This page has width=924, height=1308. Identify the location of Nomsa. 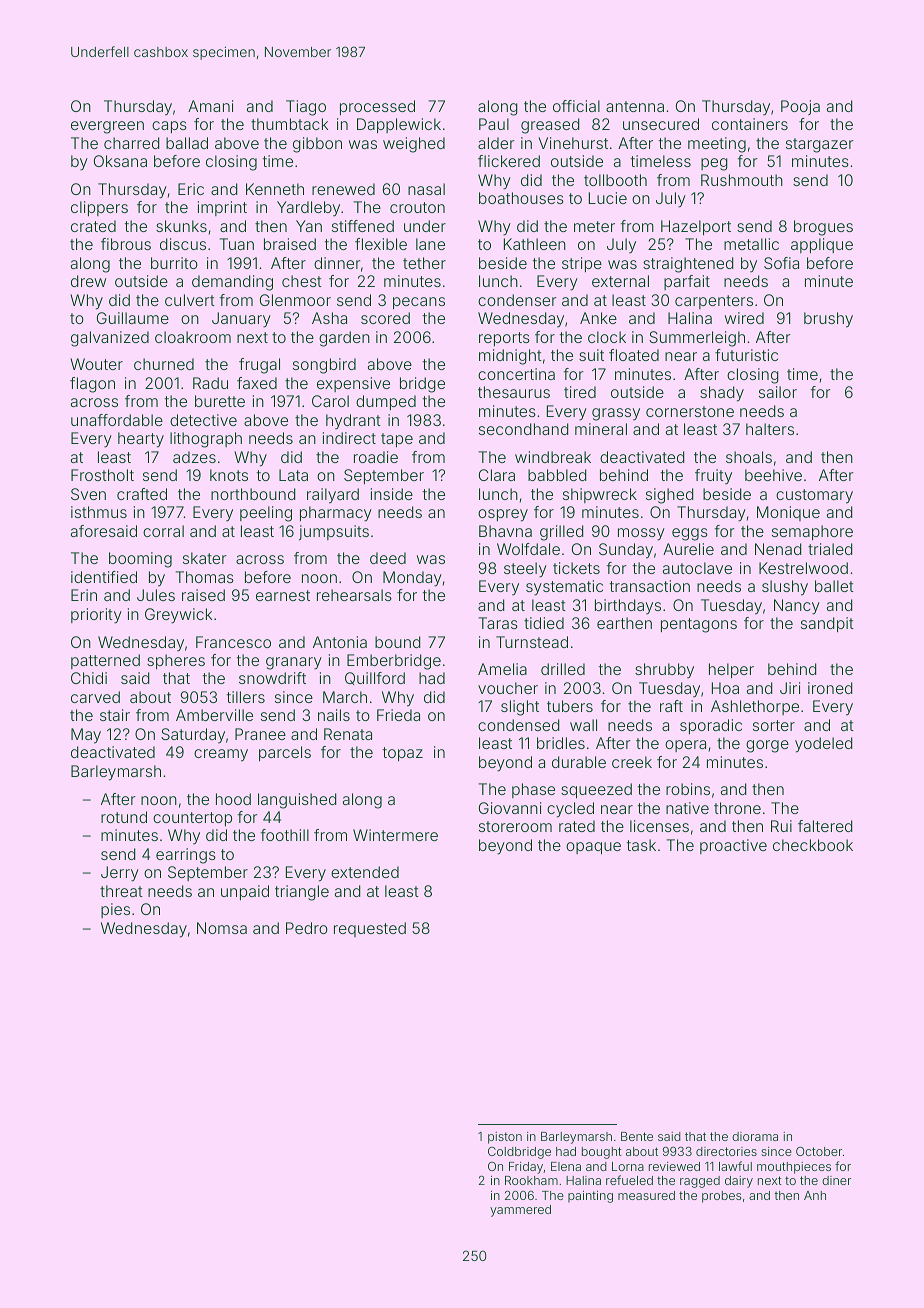
(222, 928).
